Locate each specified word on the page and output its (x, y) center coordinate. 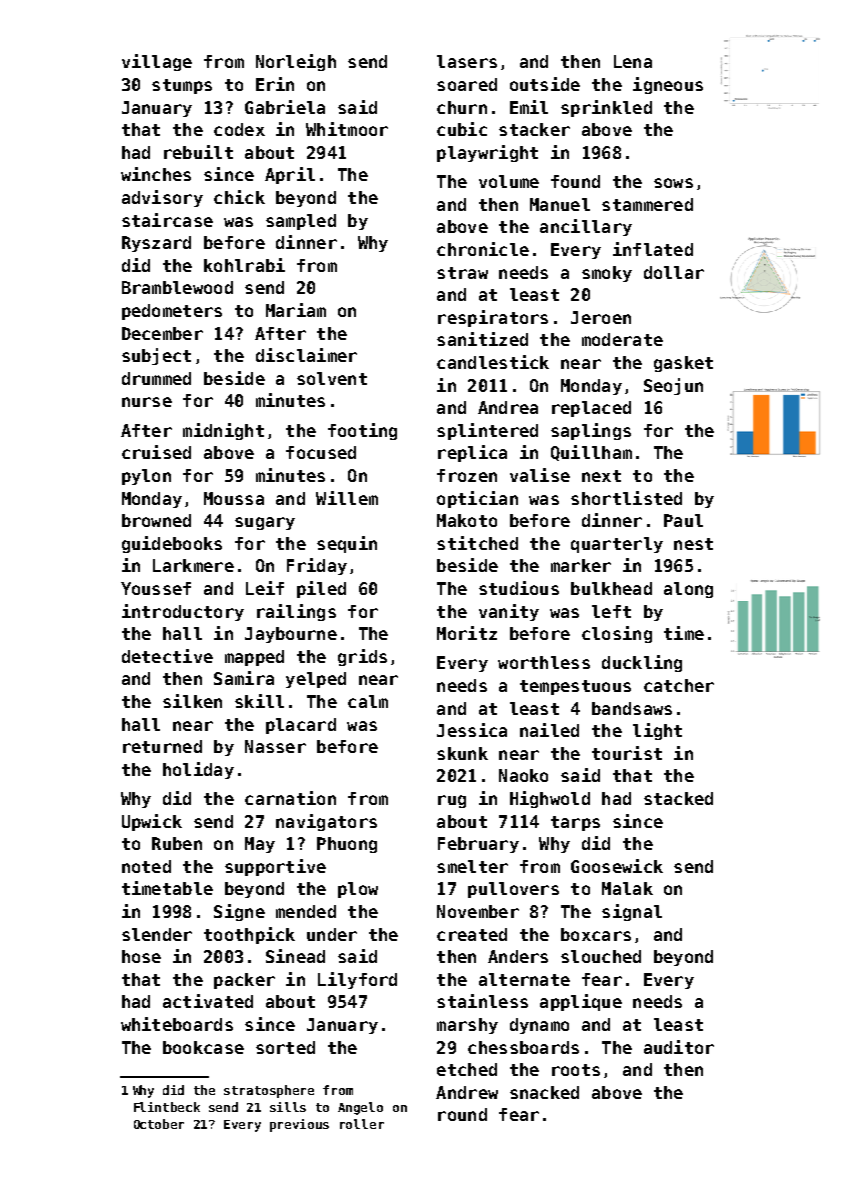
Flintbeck (167, 1107)
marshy (467, 1026)
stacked (678, 798)
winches (156, 174)
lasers (467, 61)
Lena (633, 61)
